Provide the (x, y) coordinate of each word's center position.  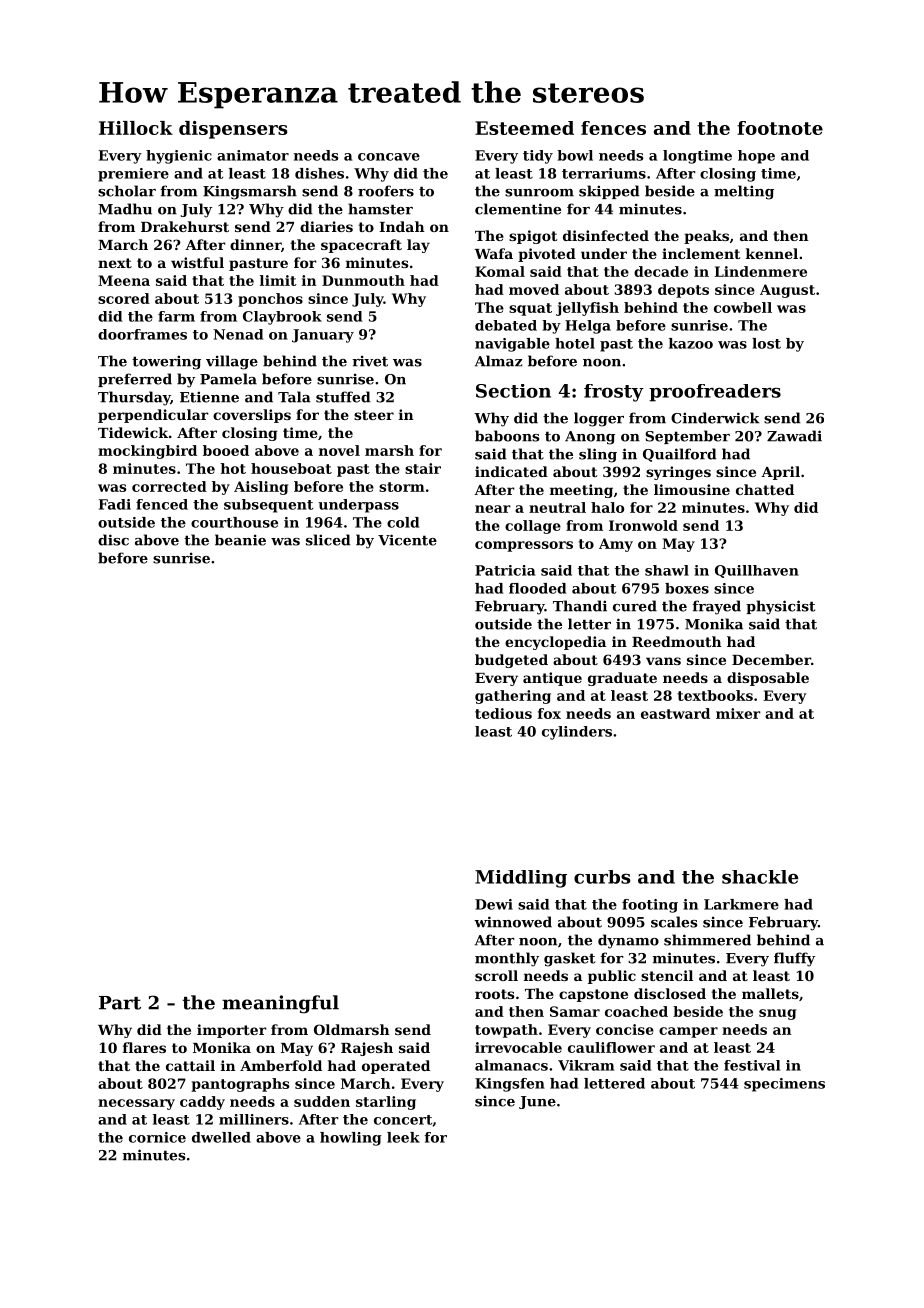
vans (663, 661)
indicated (511, 471)
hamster (380, 209)
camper (688, 1032)
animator (253, 155)
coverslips (252, 416)
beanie (240, 540)
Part (120, 1003)
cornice (157, 1137)
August (787, 291)
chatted (765, 489)
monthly (507, 959)
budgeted (511, 661)
